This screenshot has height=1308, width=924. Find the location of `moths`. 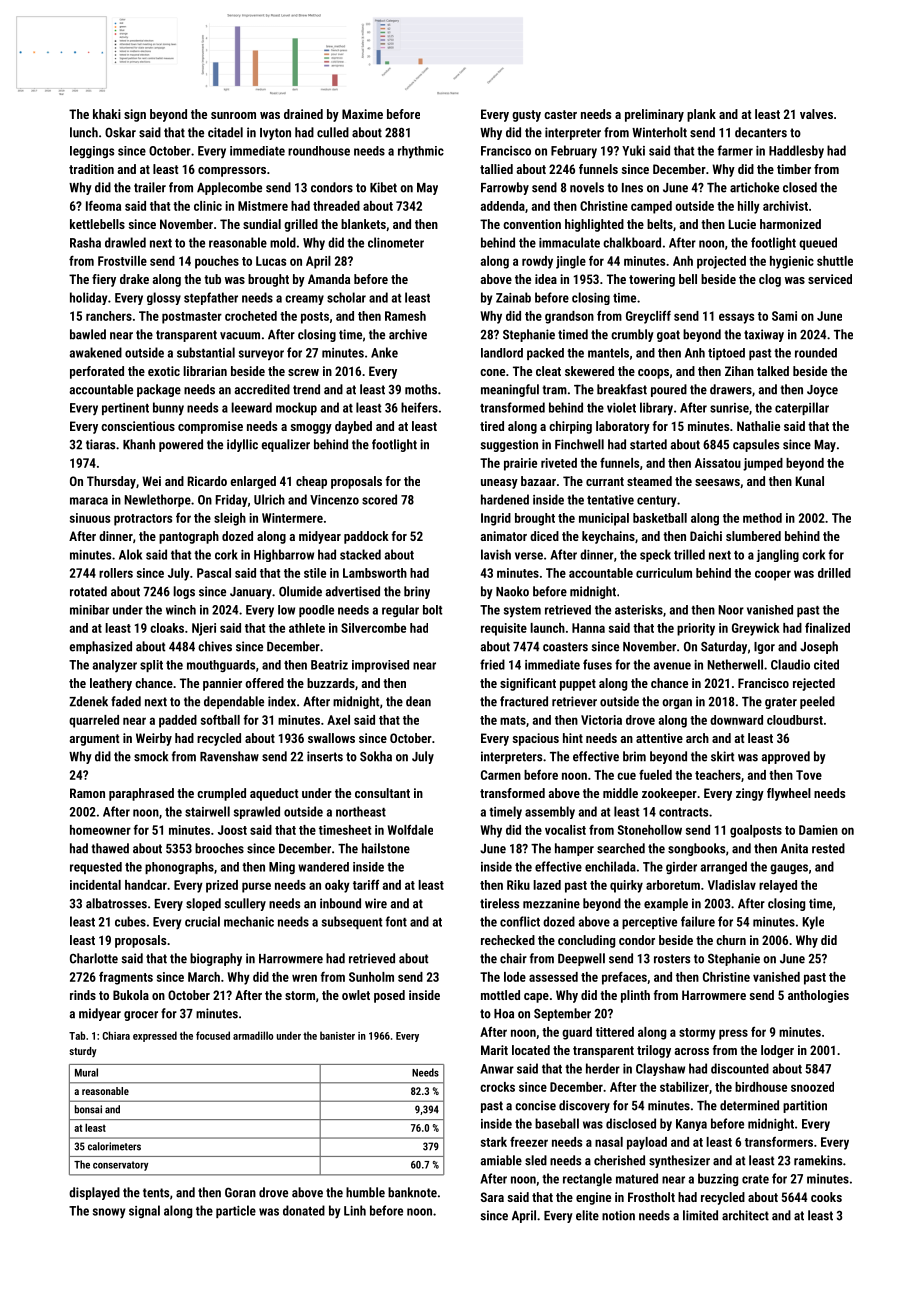

moths is located at coordinates (421, 389).
